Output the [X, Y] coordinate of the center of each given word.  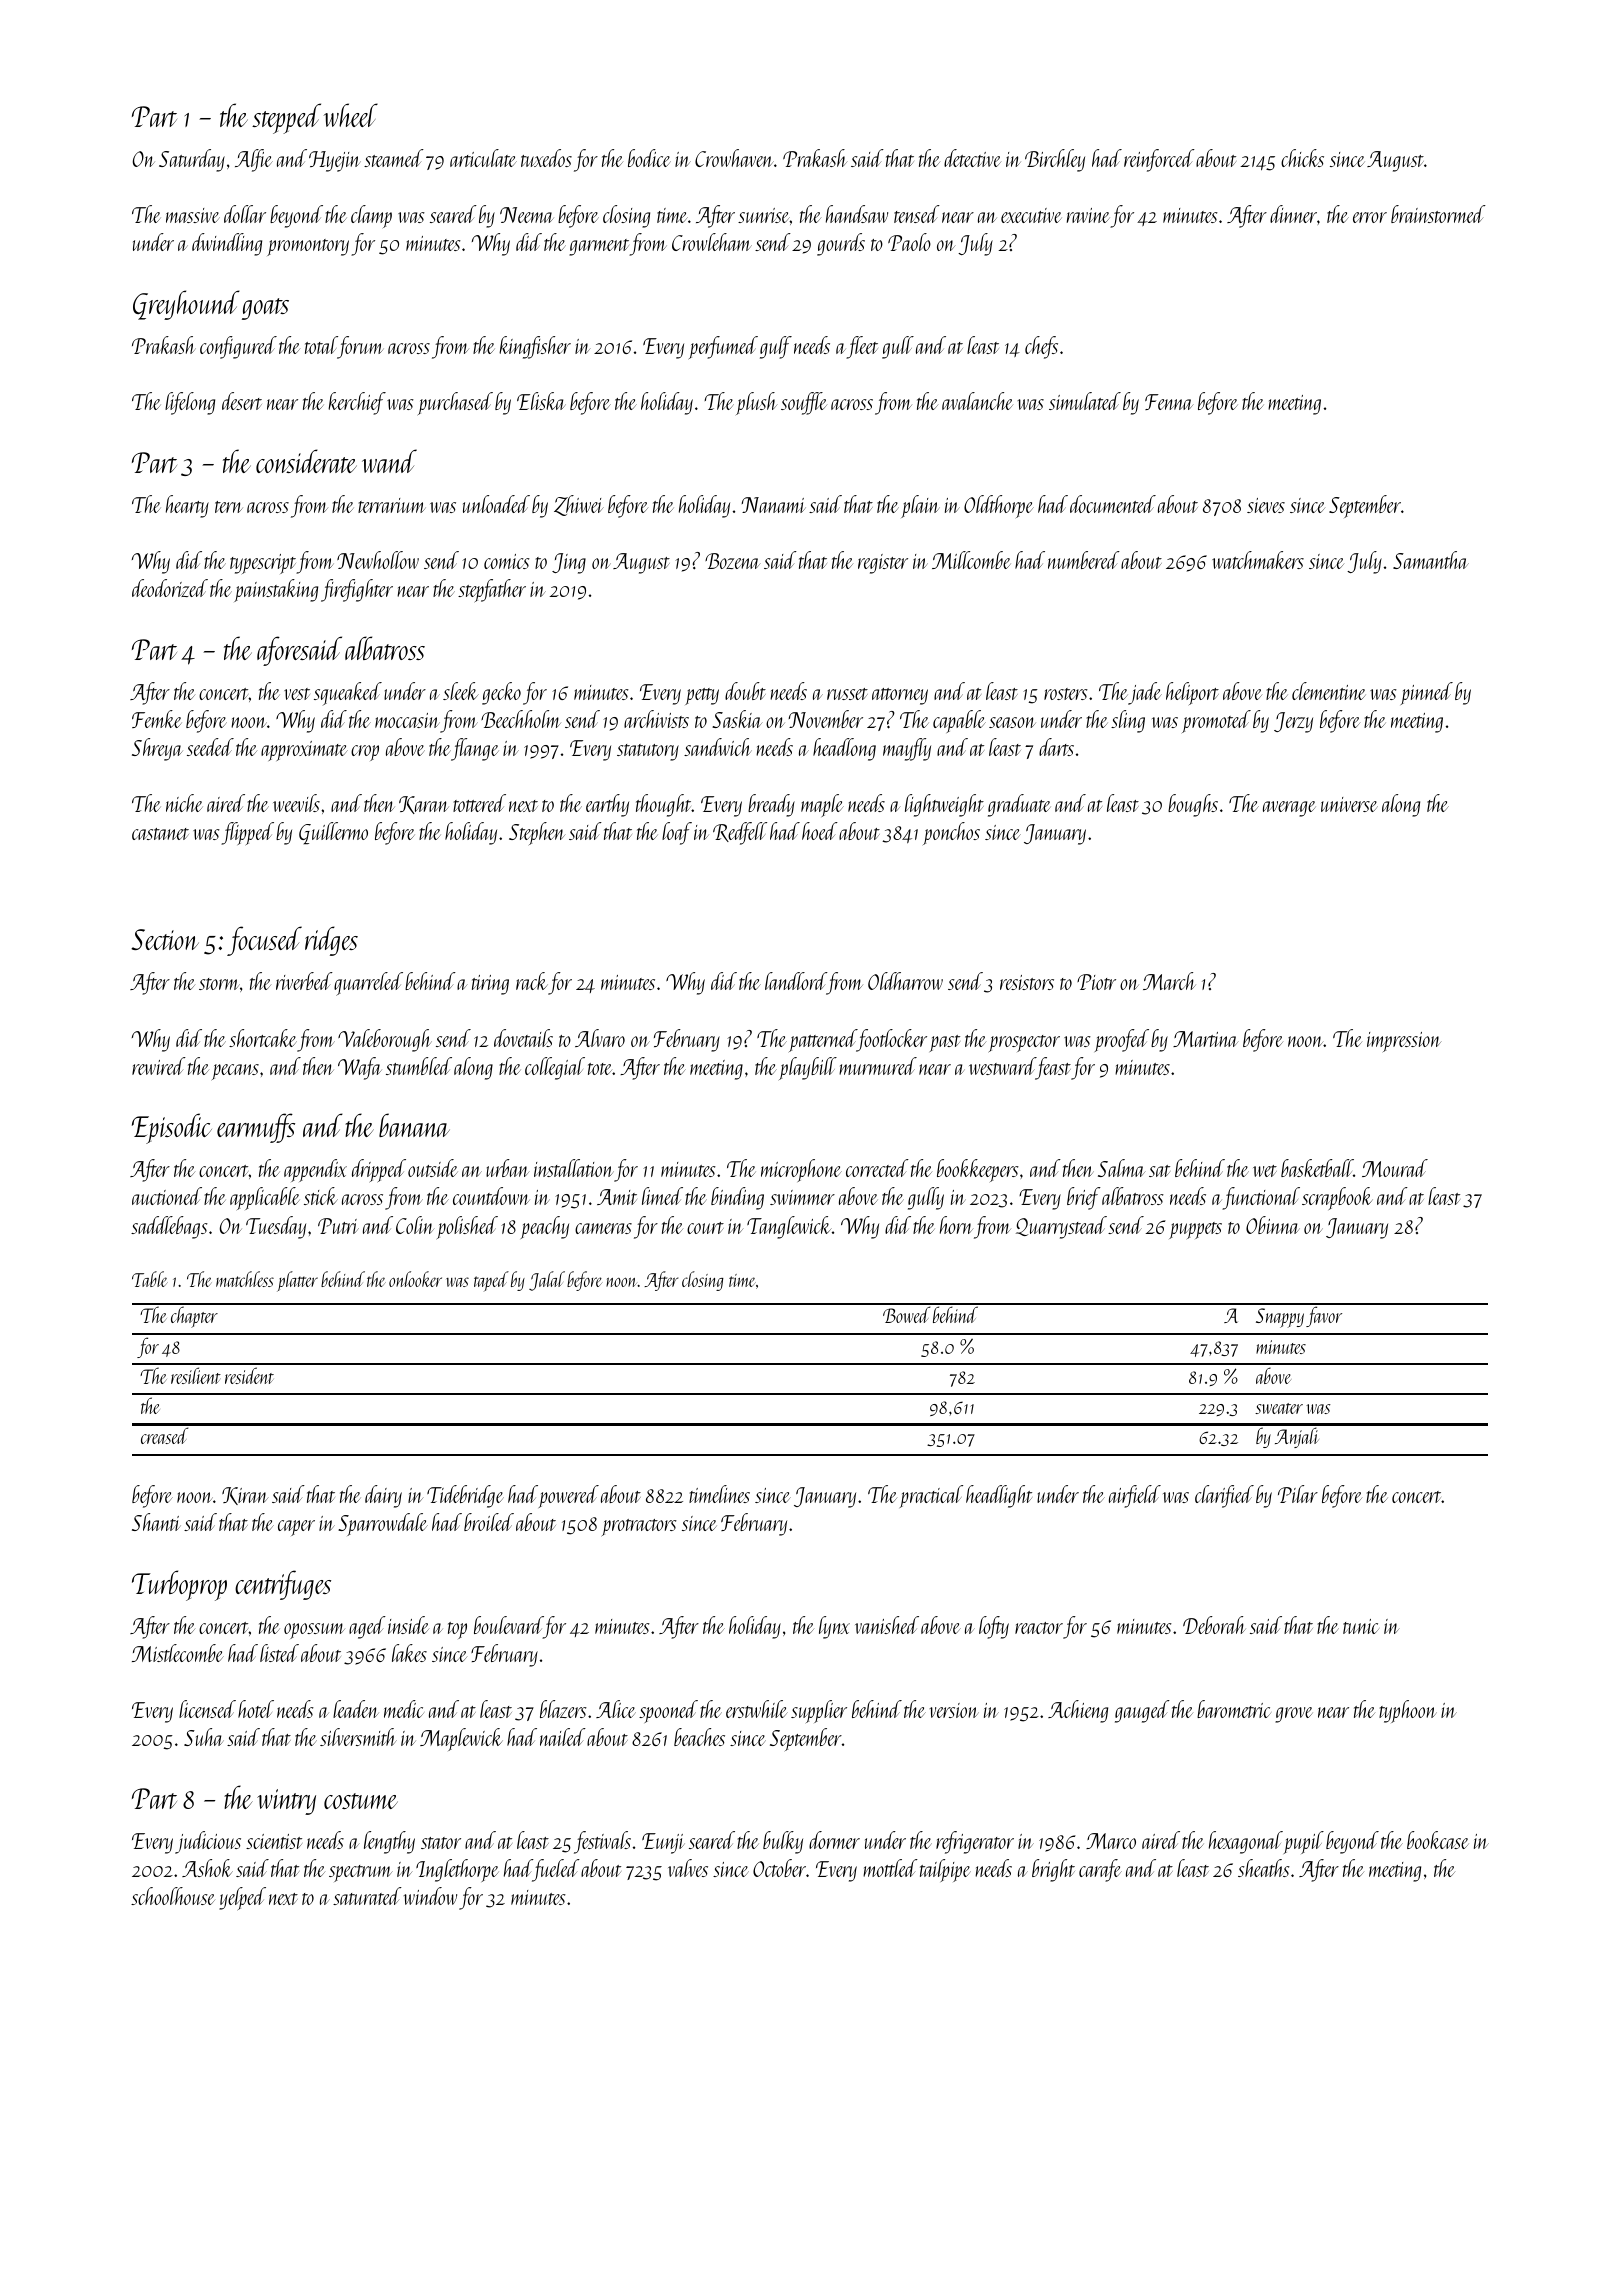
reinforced [1159, 160]
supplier [819, 1711]
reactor [1039, 1628]
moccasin [407, 720]
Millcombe [971, 560]
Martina [1205, 1039]
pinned [1427, 693]
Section [165, 939]
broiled [489, 1522]
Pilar [1298, 1494]
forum [360, 347]
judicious [208, 1842]
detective [972, 158]
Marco [1111, 1841]
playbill [808, 1068]
